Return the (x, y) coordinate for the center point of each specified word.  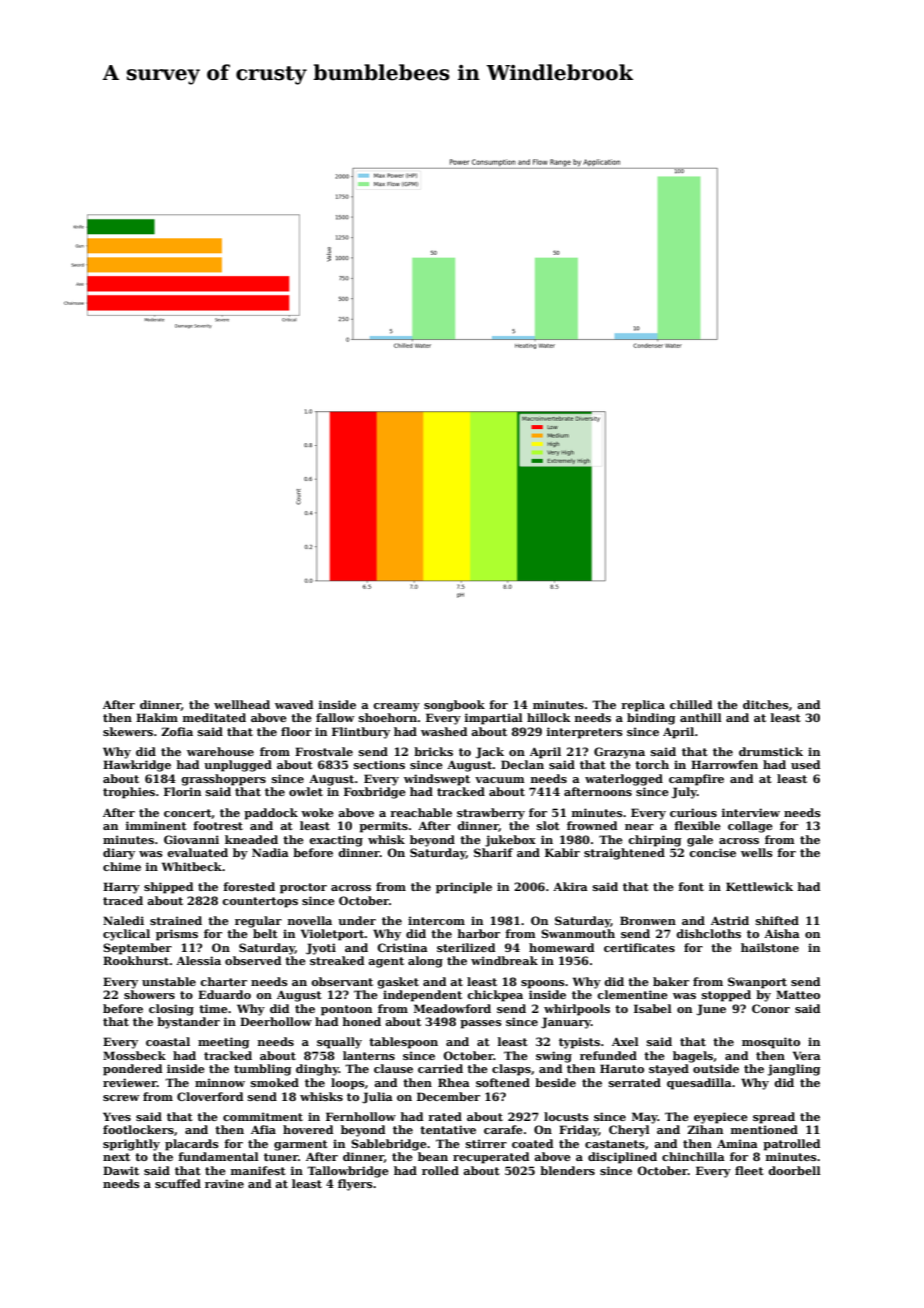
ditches (766, 704)
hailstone (770, 947)
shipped (168, 888)
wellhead (242, 704)
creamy (396, 707)
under (357, 920)
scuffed (178, 1183)
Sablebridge (389, 1145)
